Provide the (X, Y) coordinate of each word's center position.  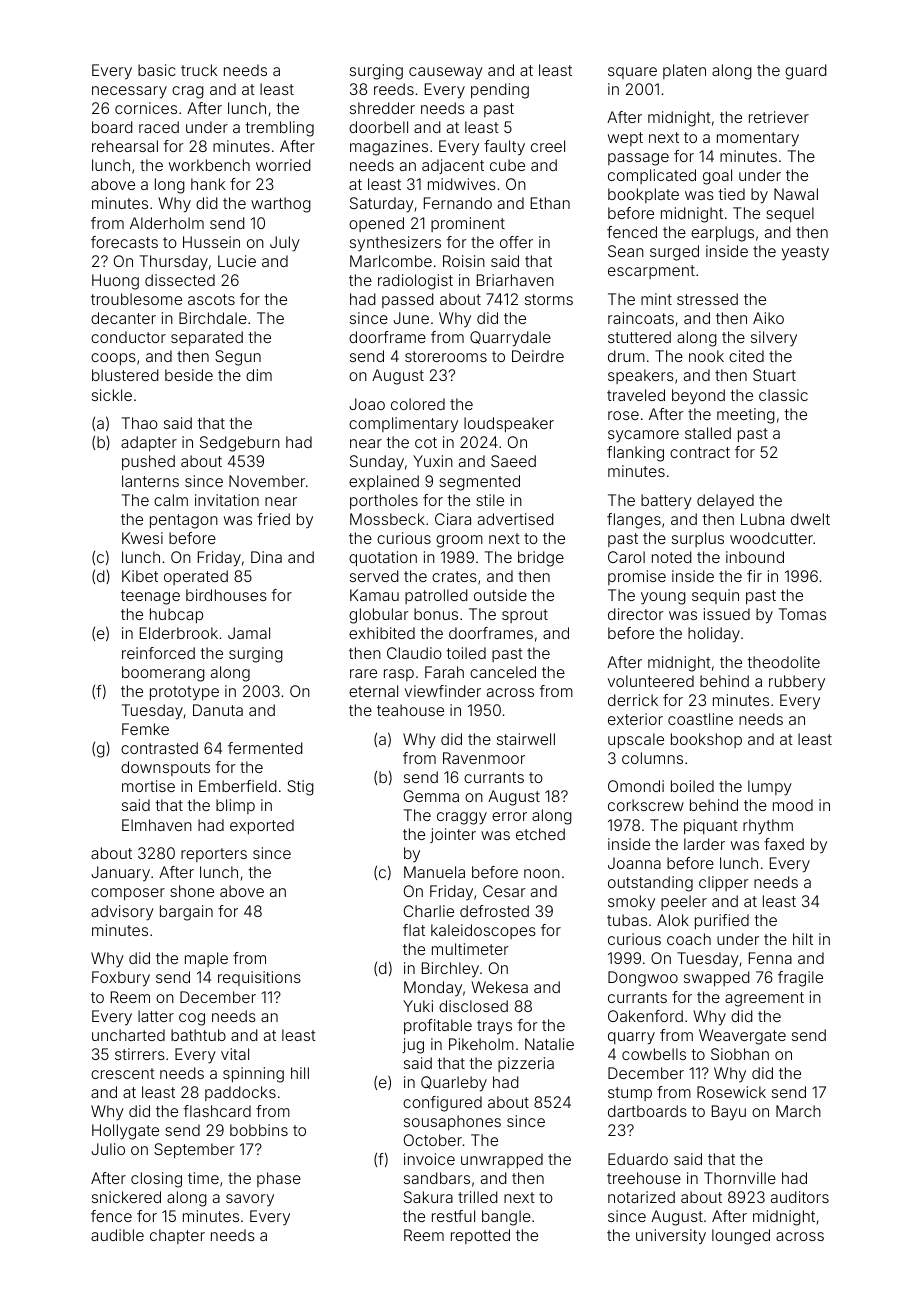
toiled (466, 653)
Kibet (140, 576)
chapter (177, 1236)
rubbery (797, 683)
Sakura (428, 1197)
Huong (115, 282)
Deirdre (538, 356)
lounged (741, 1237)
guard (806, 72)
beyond (698, 397)
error (509, 816)
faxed (784, 844)
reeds (394, 89)
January (120, 874)
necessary (129, 92)
